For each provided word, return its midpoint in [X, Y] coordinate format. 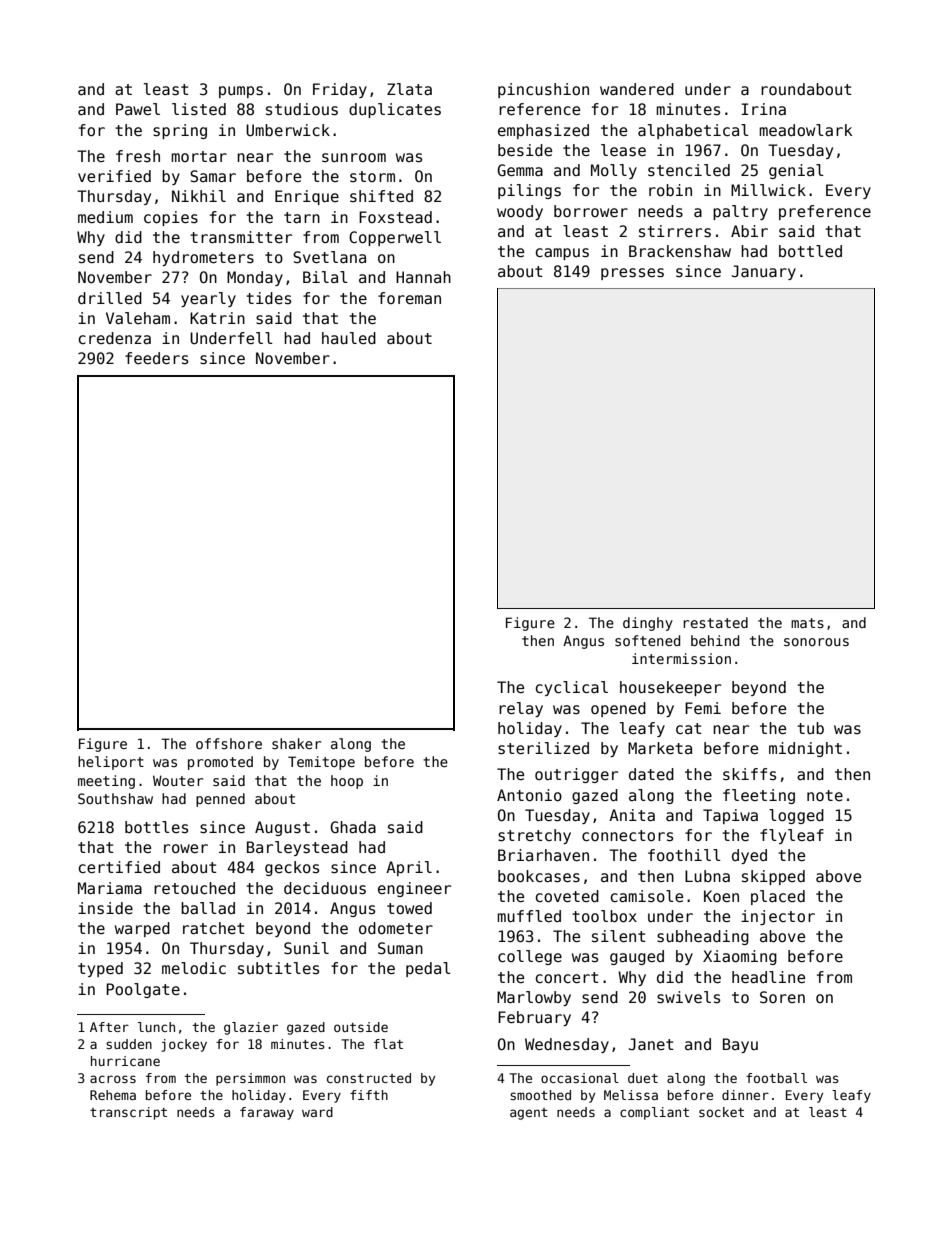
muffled [529, 916]
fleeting [759, 796]
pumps [241, 92]
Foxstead [395, 217]
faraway [267, 1113]
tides [268, 298]
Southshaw [115, 798]
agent [529, 1114]
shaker [296, 743]
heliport [111, 763]
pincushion [543, 90]
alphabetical [693, 131]
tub [810, 728]
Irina [764, 109]
